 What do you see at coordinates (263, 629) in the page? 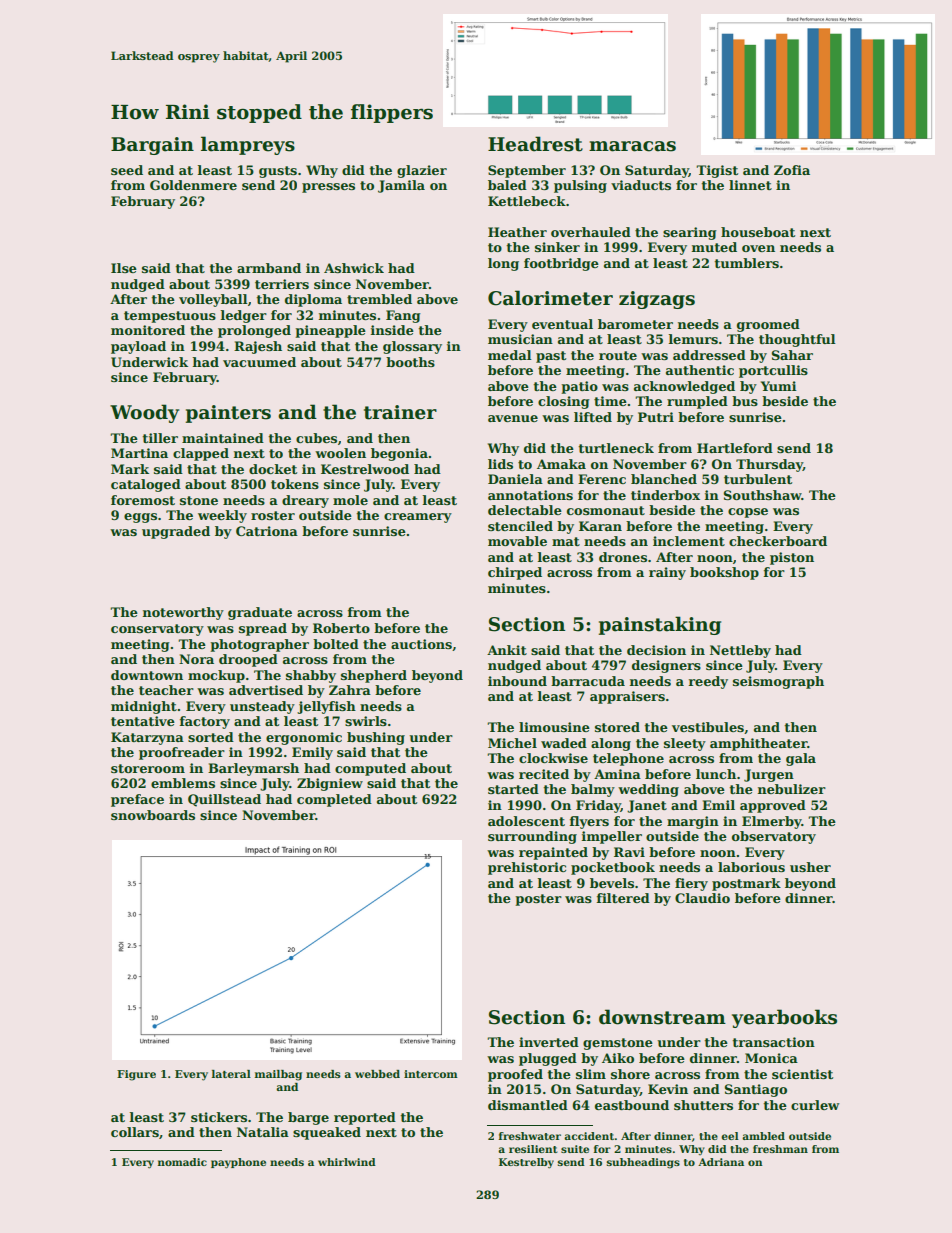
I see `spread` at bounding box center [263, 629].
